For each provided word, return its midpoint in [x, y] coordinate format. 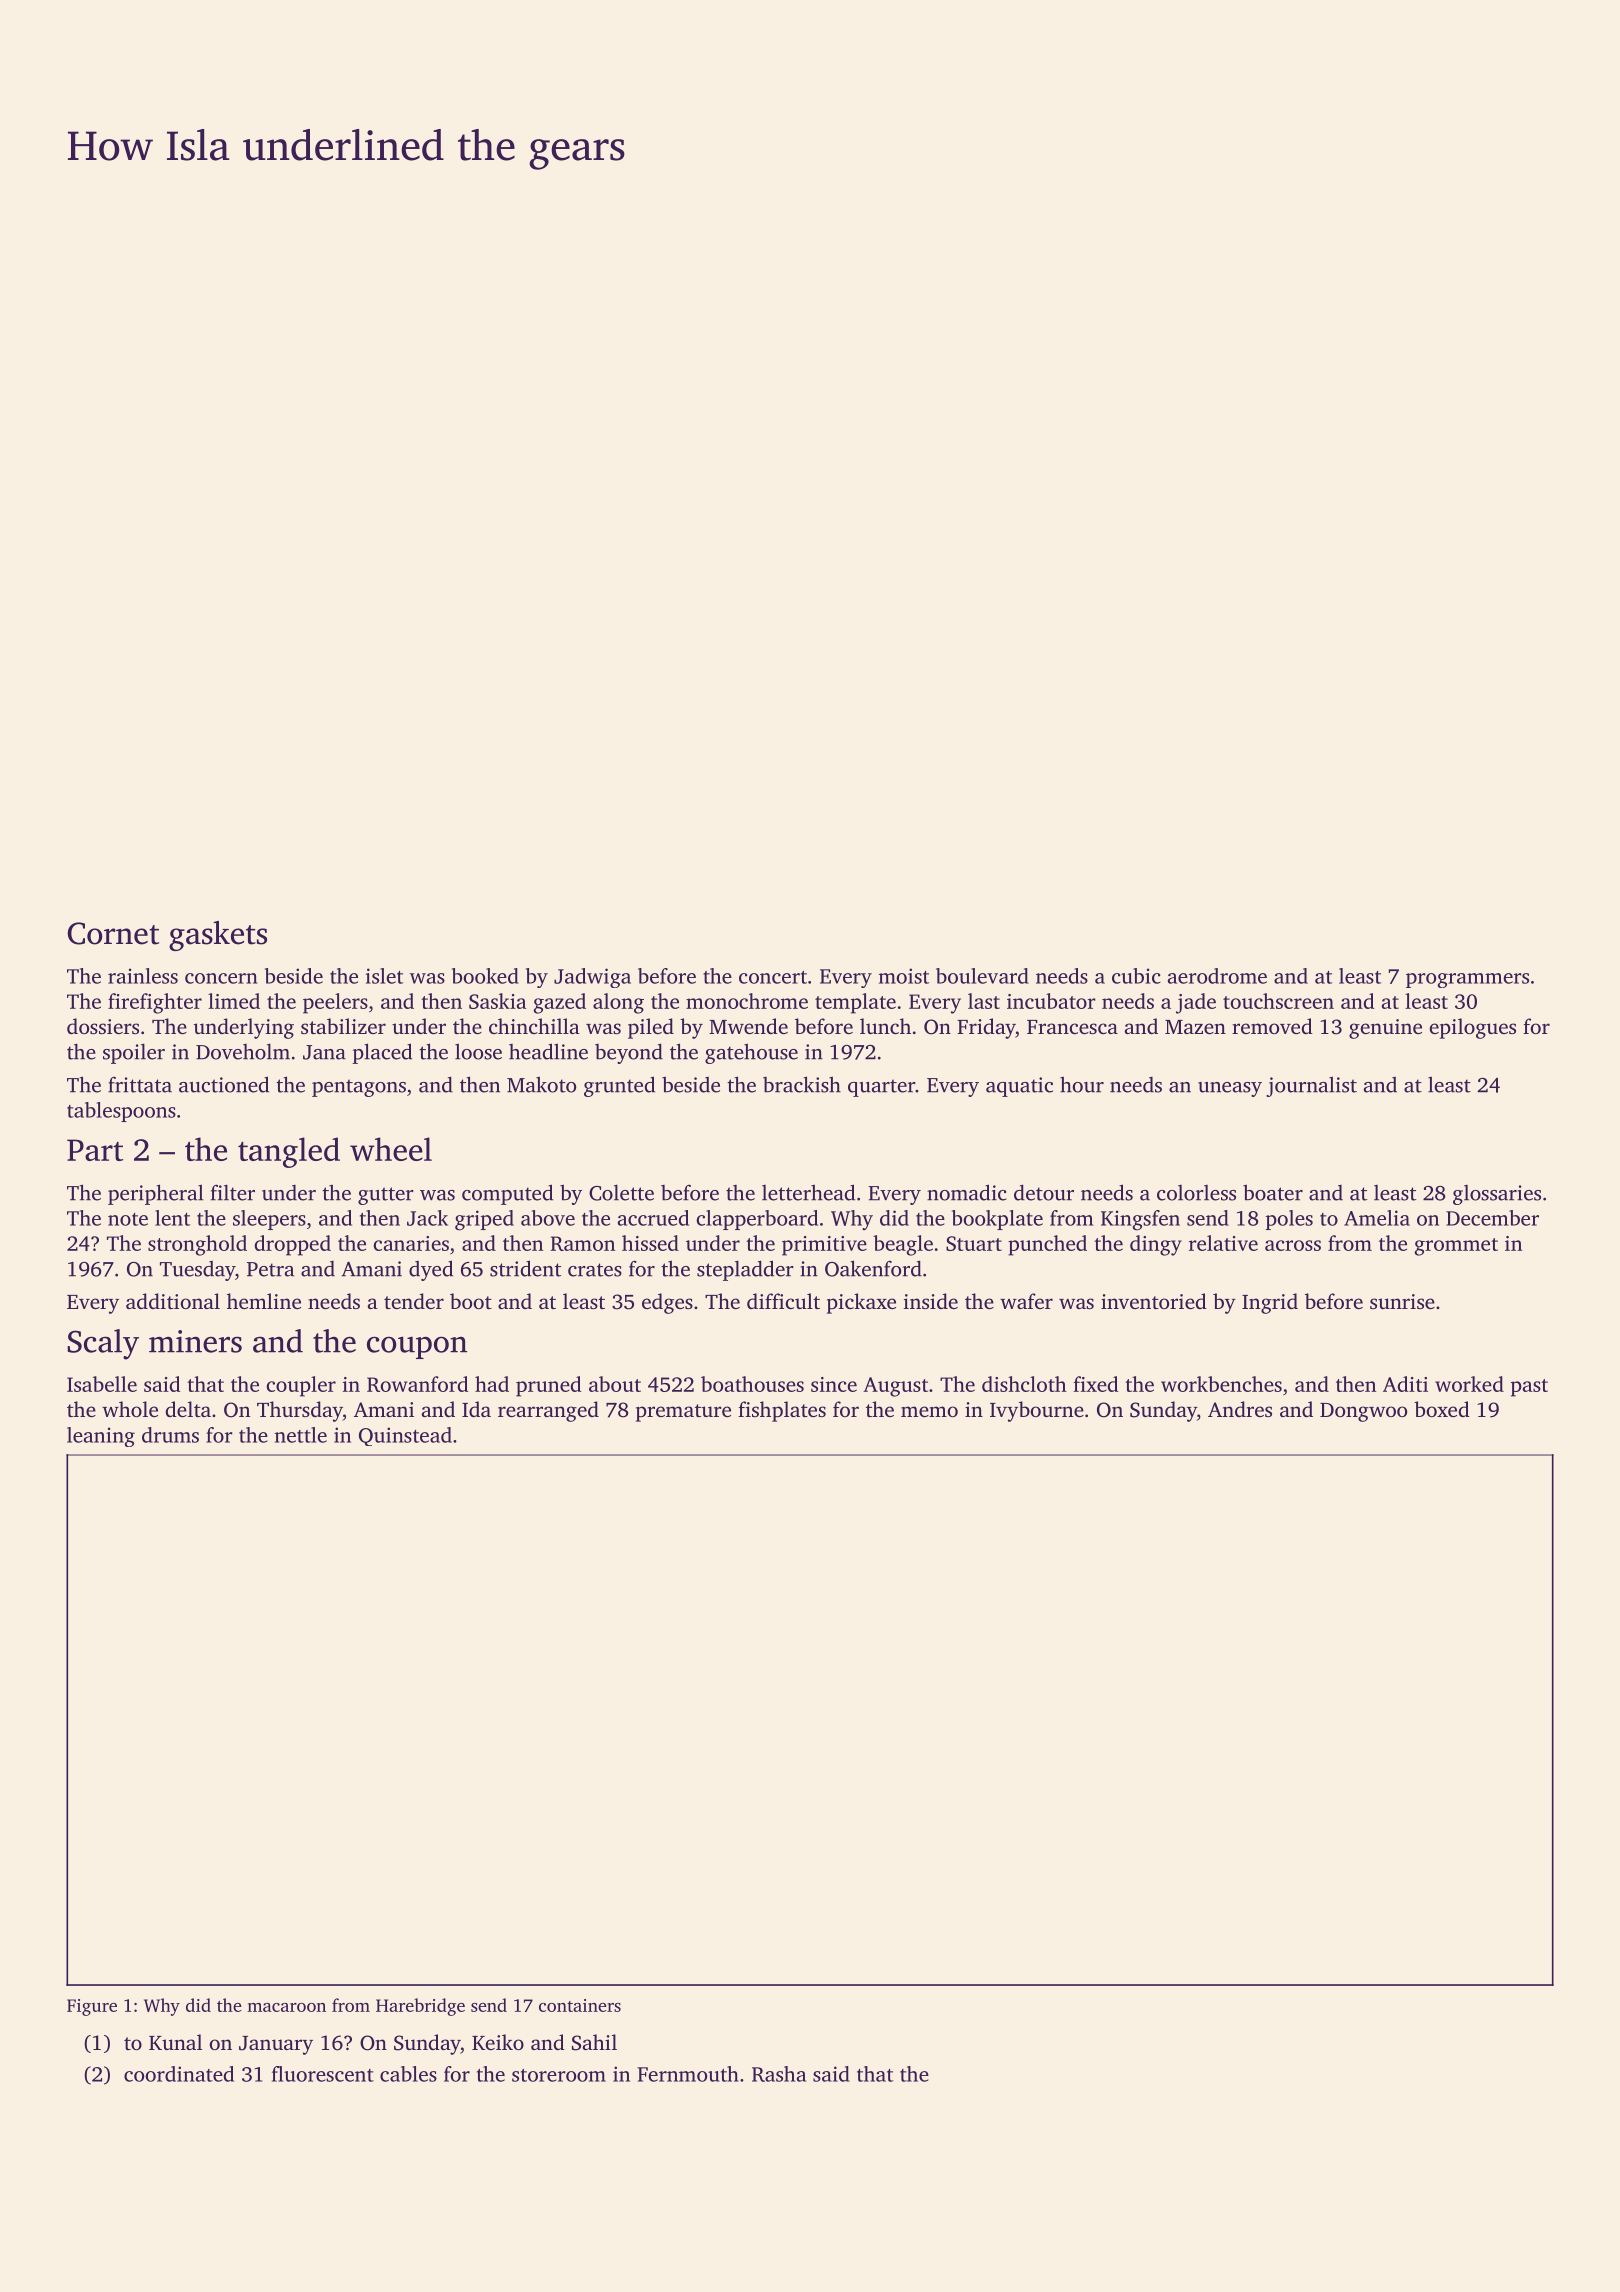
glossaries [1497, 1195]
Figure [92, 2007]
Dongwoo [1363, 1412]
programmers [1467, 980]
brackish [802, 1084]
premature [683, 1413]
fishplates [782, 1411]
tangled [289, 1152]
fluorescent [323, 2074]
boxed [1442, 1409]
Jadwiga [592, 978]
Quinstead [405, 1436]
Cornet [113, 933]
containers [580, 2005]
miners [195, 1341]
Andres [1240, 1409]
